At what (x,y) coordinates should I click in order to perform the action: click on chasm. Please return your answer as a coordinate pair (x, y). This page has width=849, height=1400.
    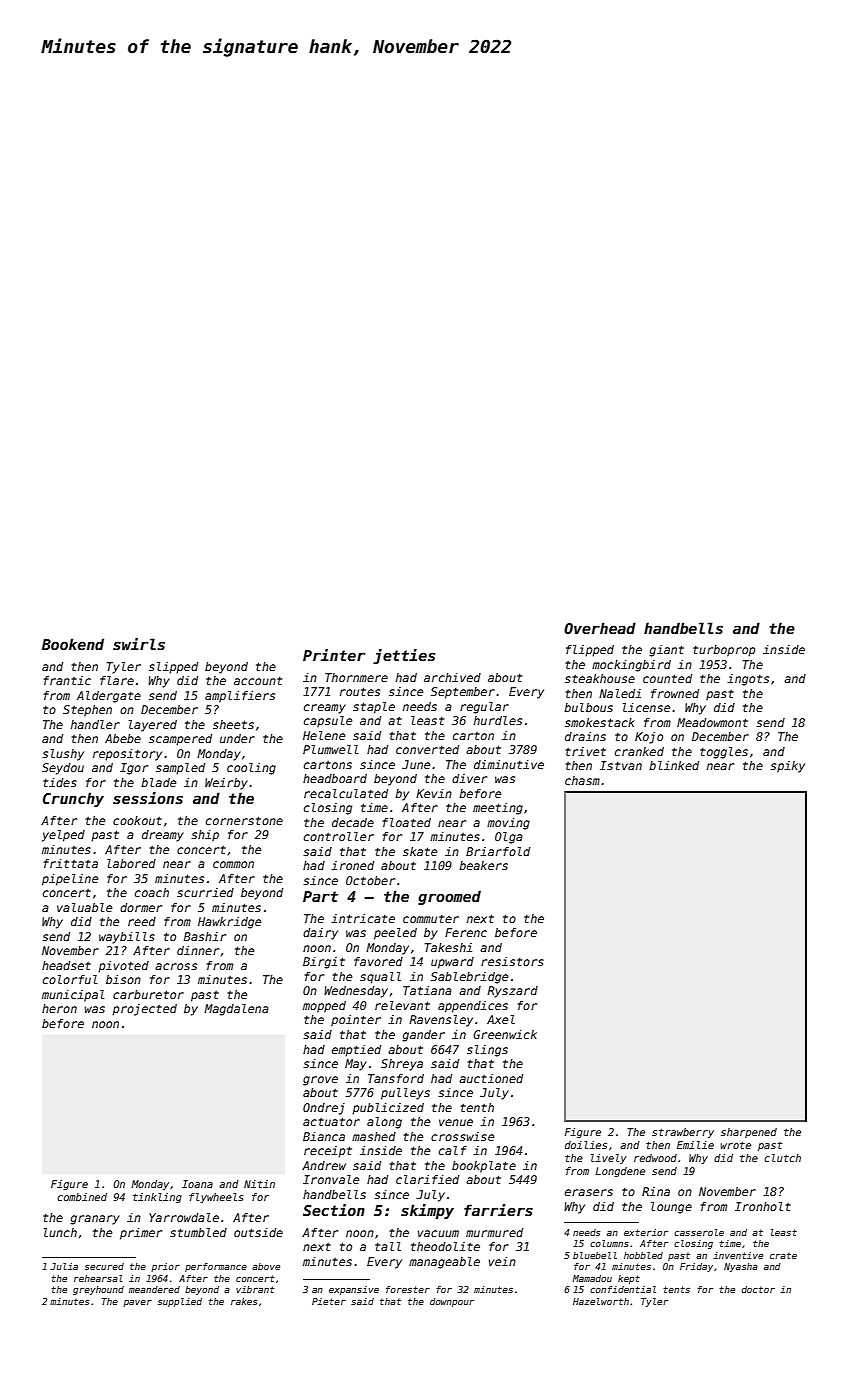
    Looking at the image, I should click on (582, 780).
